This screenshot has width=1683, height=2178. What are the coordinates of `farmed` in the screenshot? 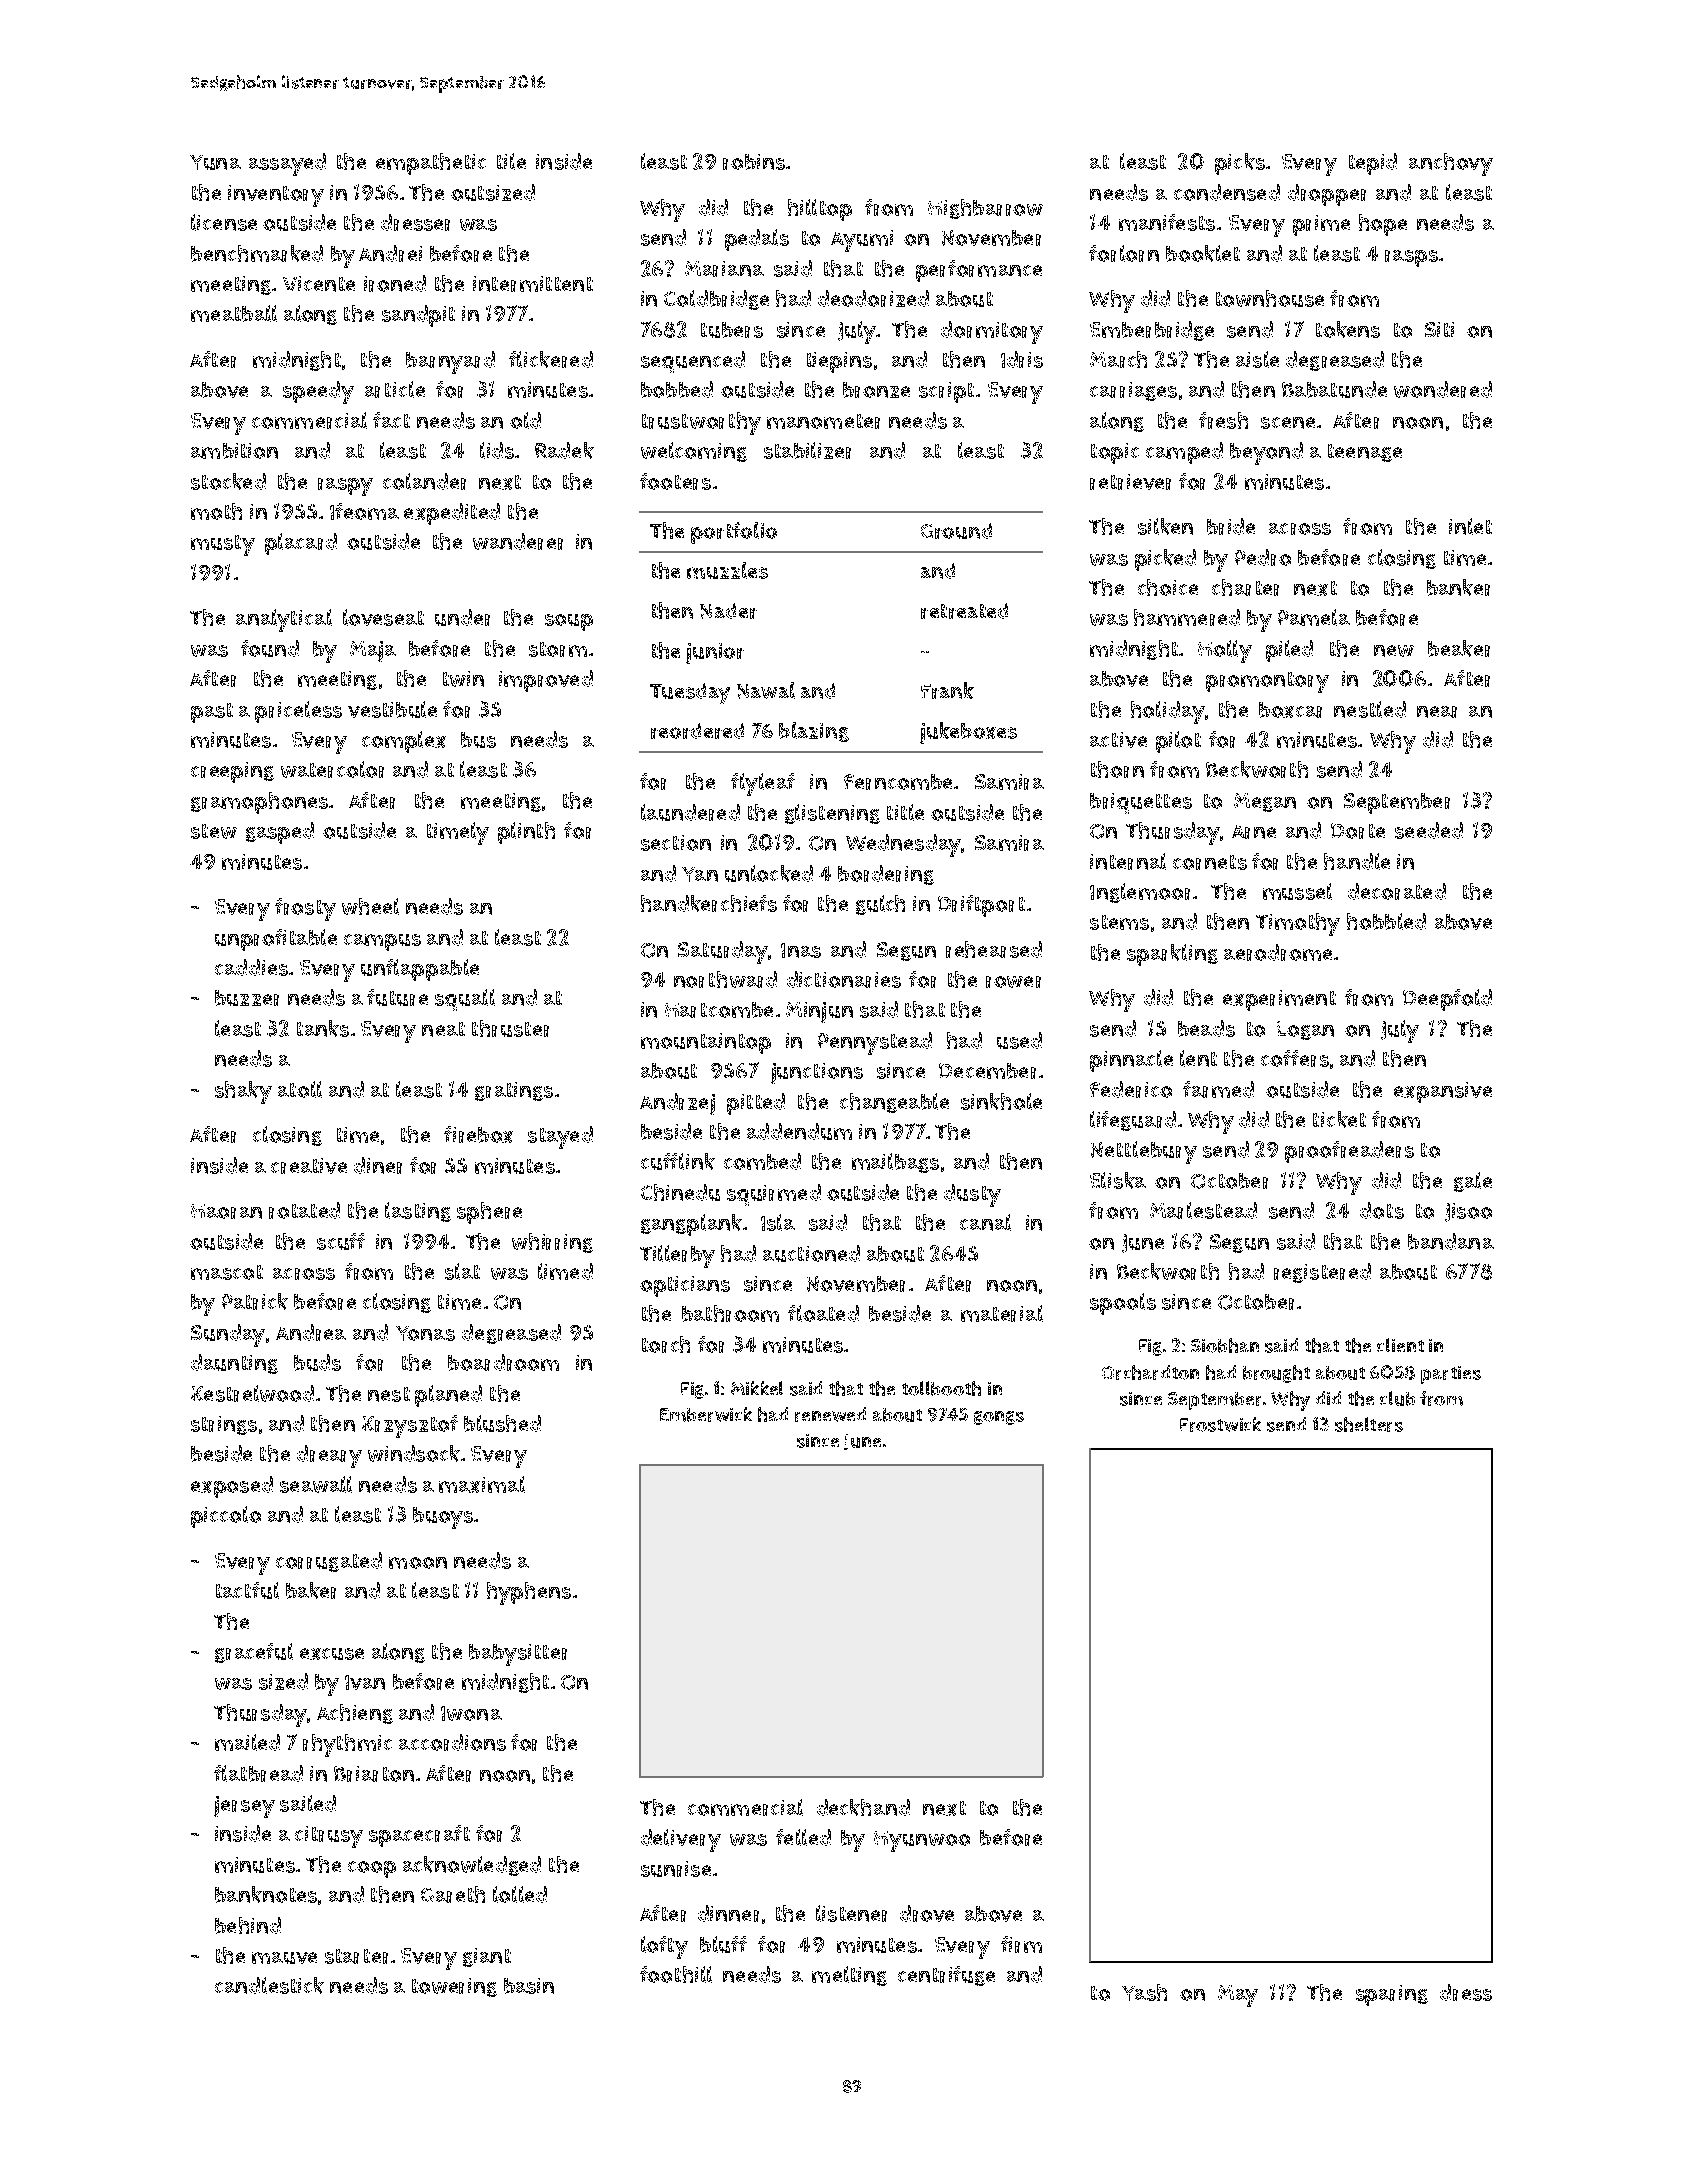 It's located at (1218, 1089).
